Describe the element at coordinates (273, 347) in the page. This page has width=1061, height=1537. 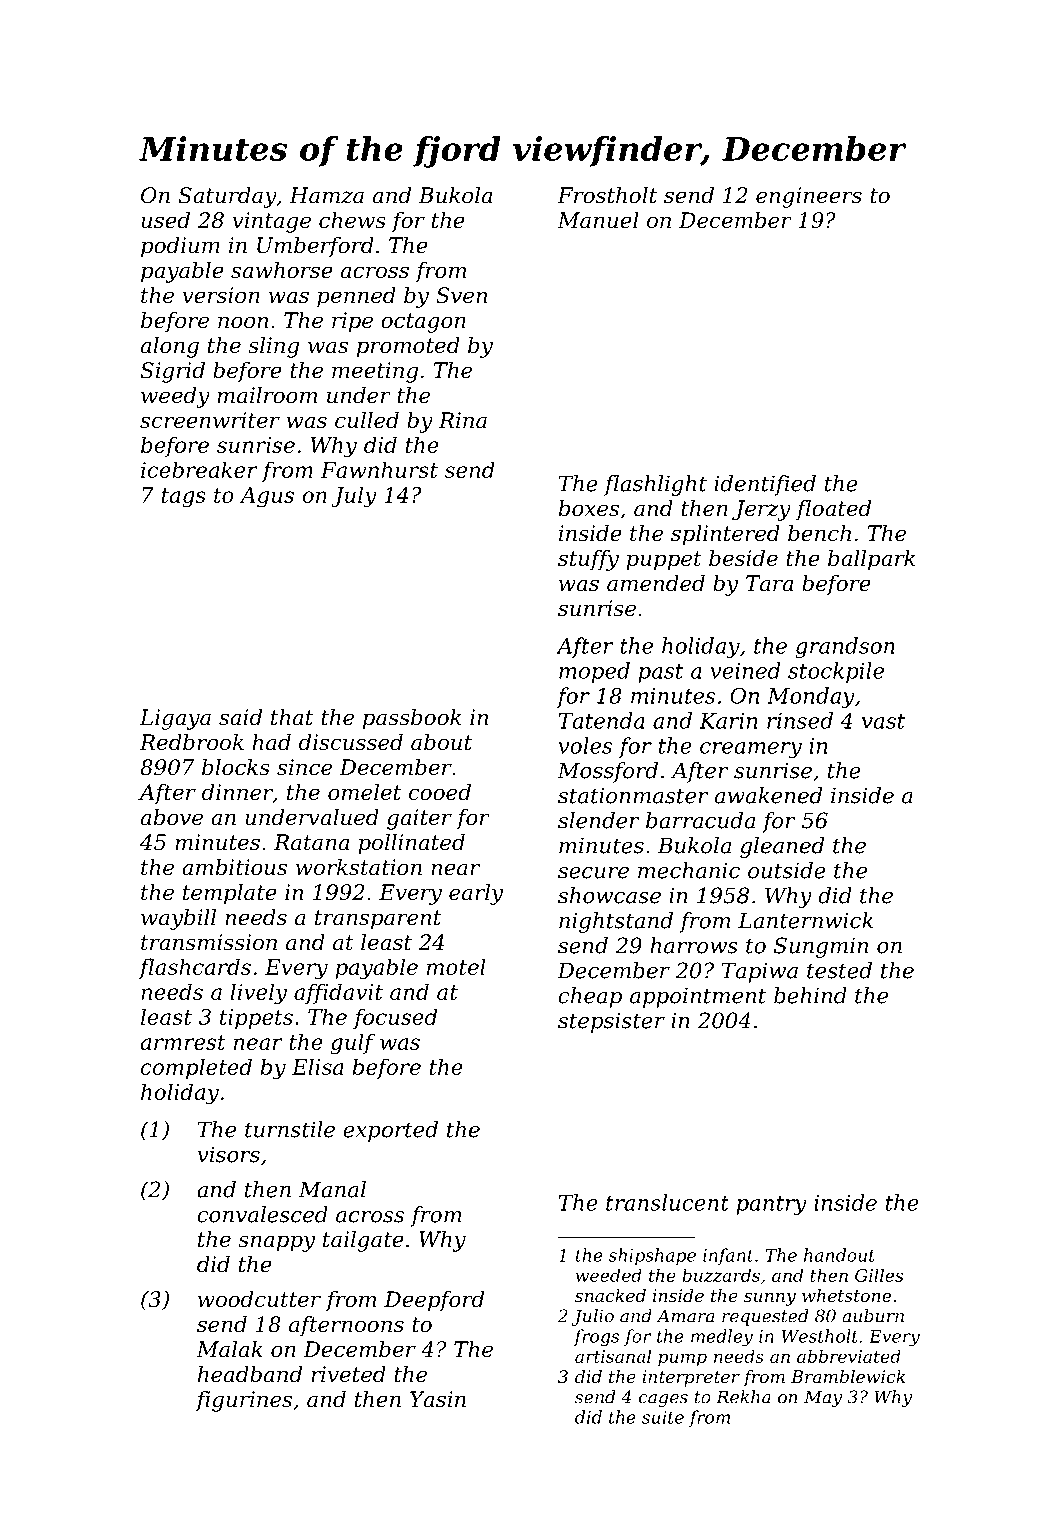
I see `sling` at that location.
